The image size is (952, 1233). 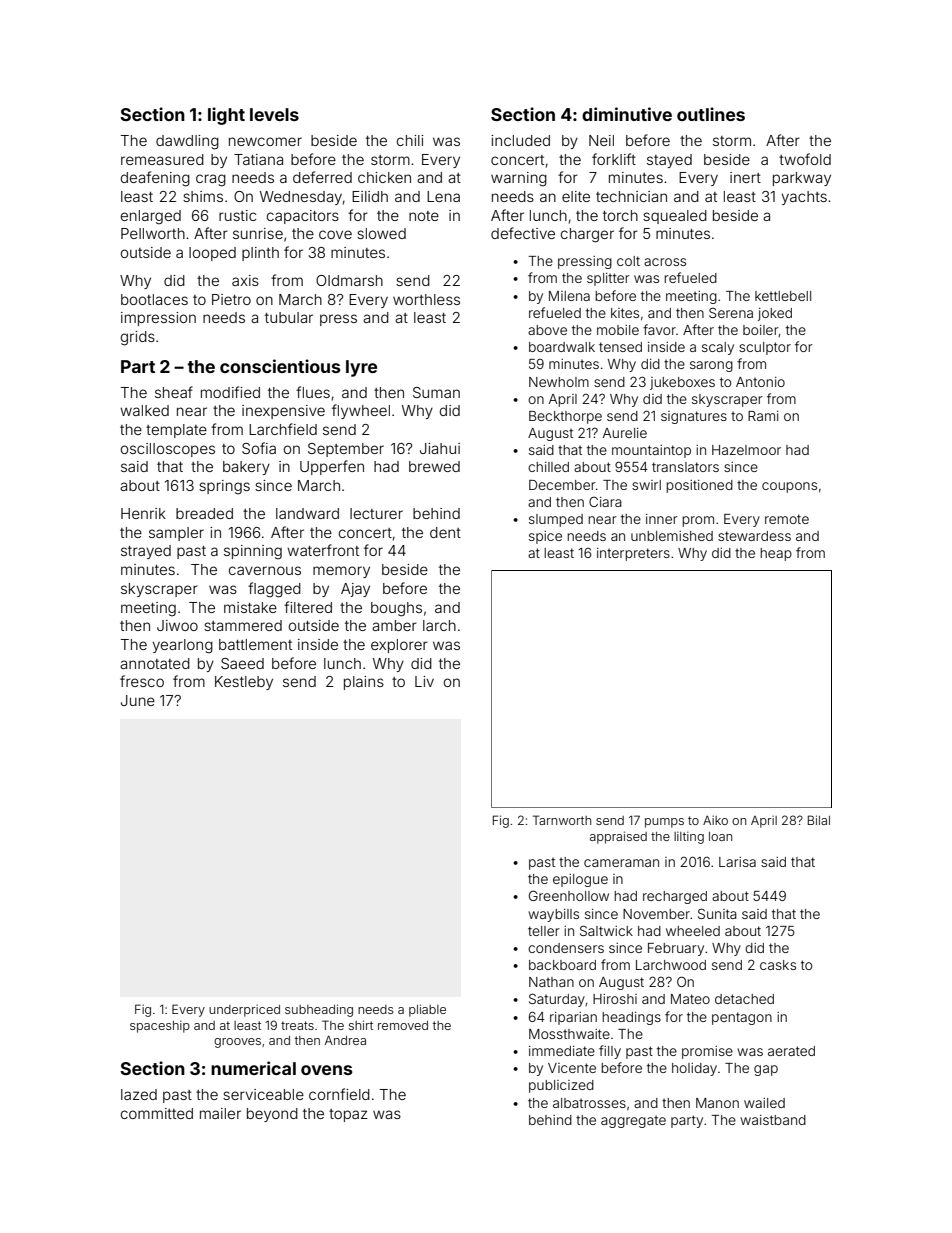 What do you see at coordinates (244, 1011) in the image?
I see `underpriced` at bounding box center [244, 1011].
